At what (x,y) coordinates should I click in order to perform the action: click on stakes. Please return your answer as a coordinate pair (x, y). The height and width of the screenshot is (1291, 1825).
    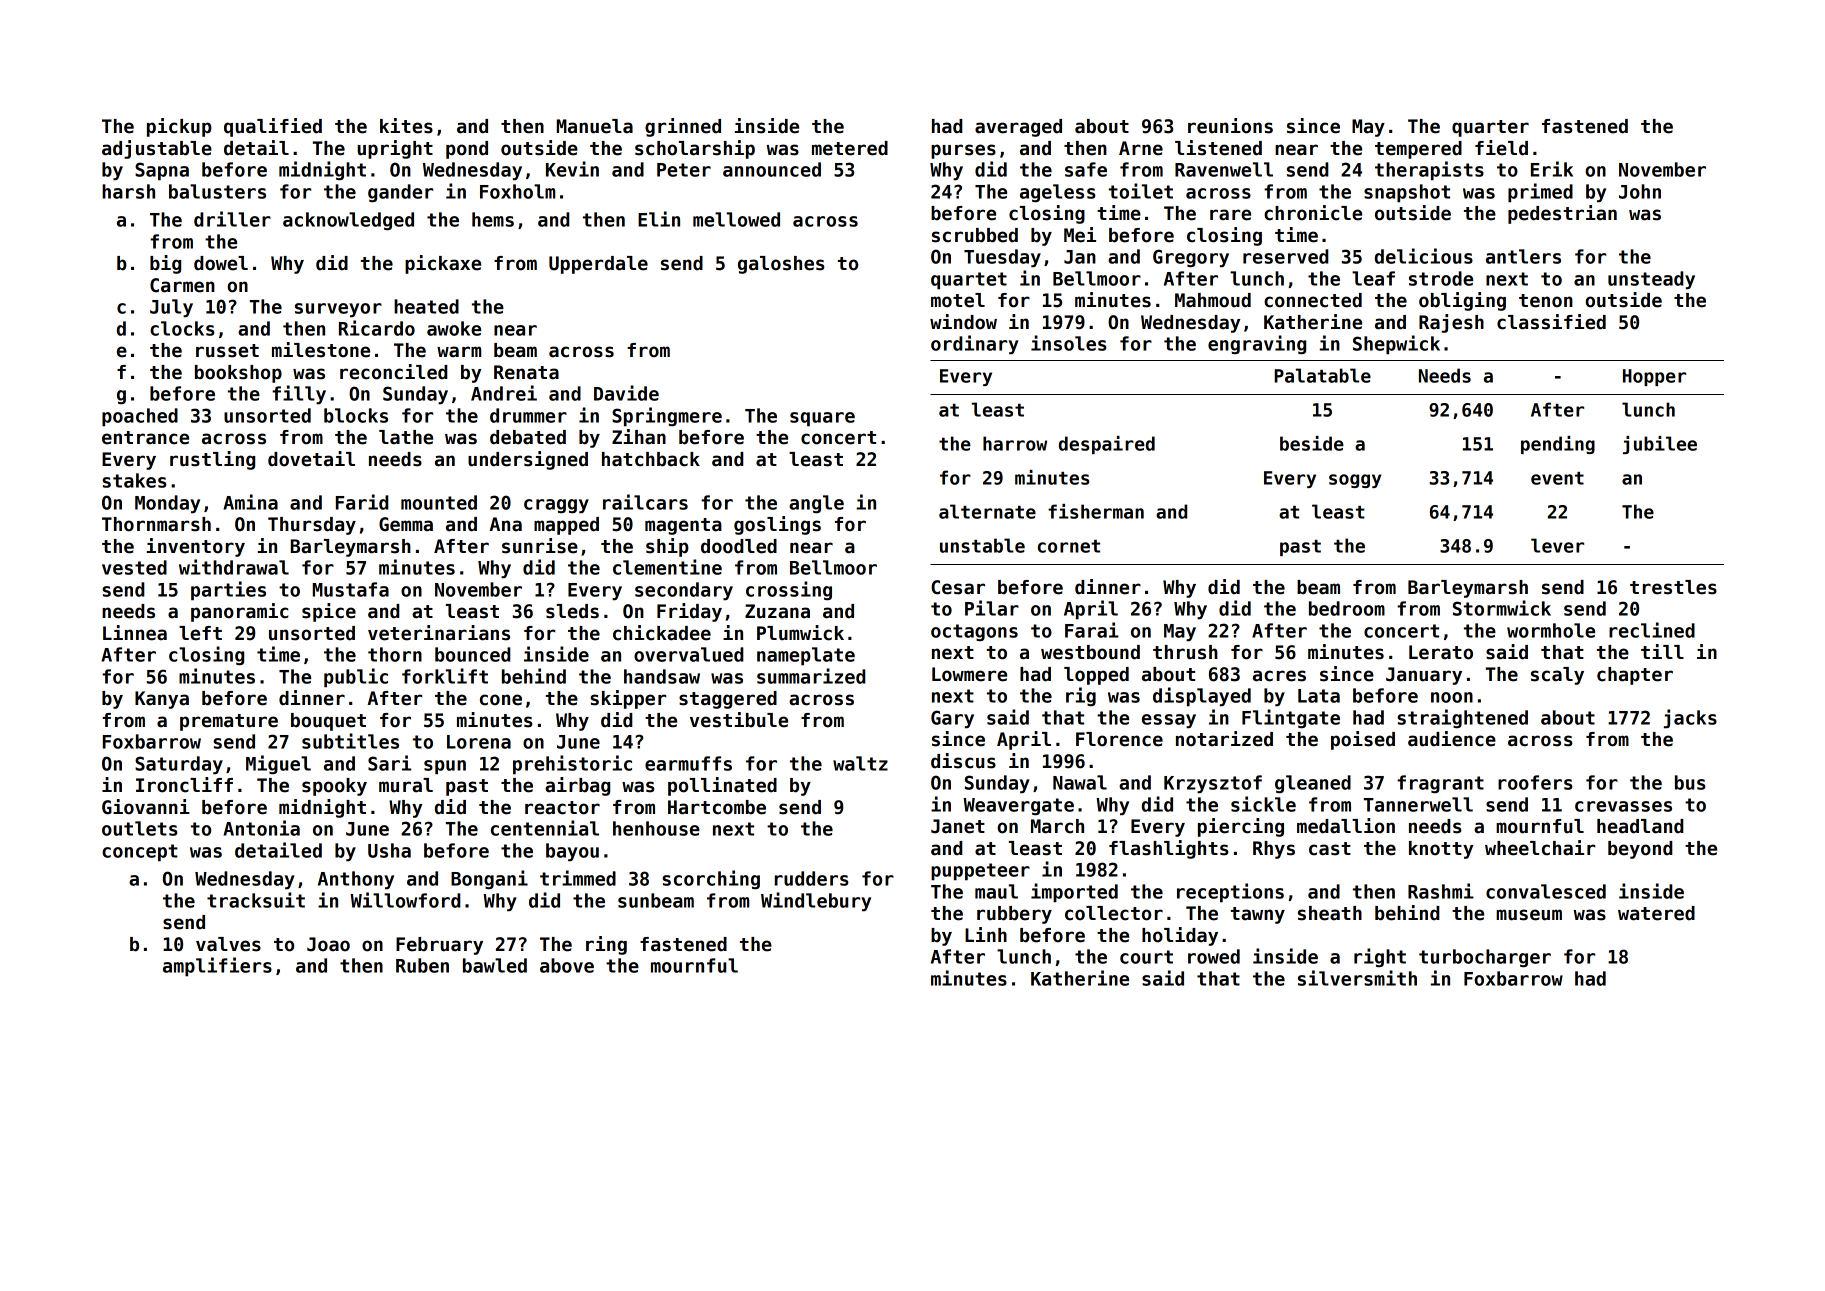
    Looking at the image, I should click on (134, 480).
